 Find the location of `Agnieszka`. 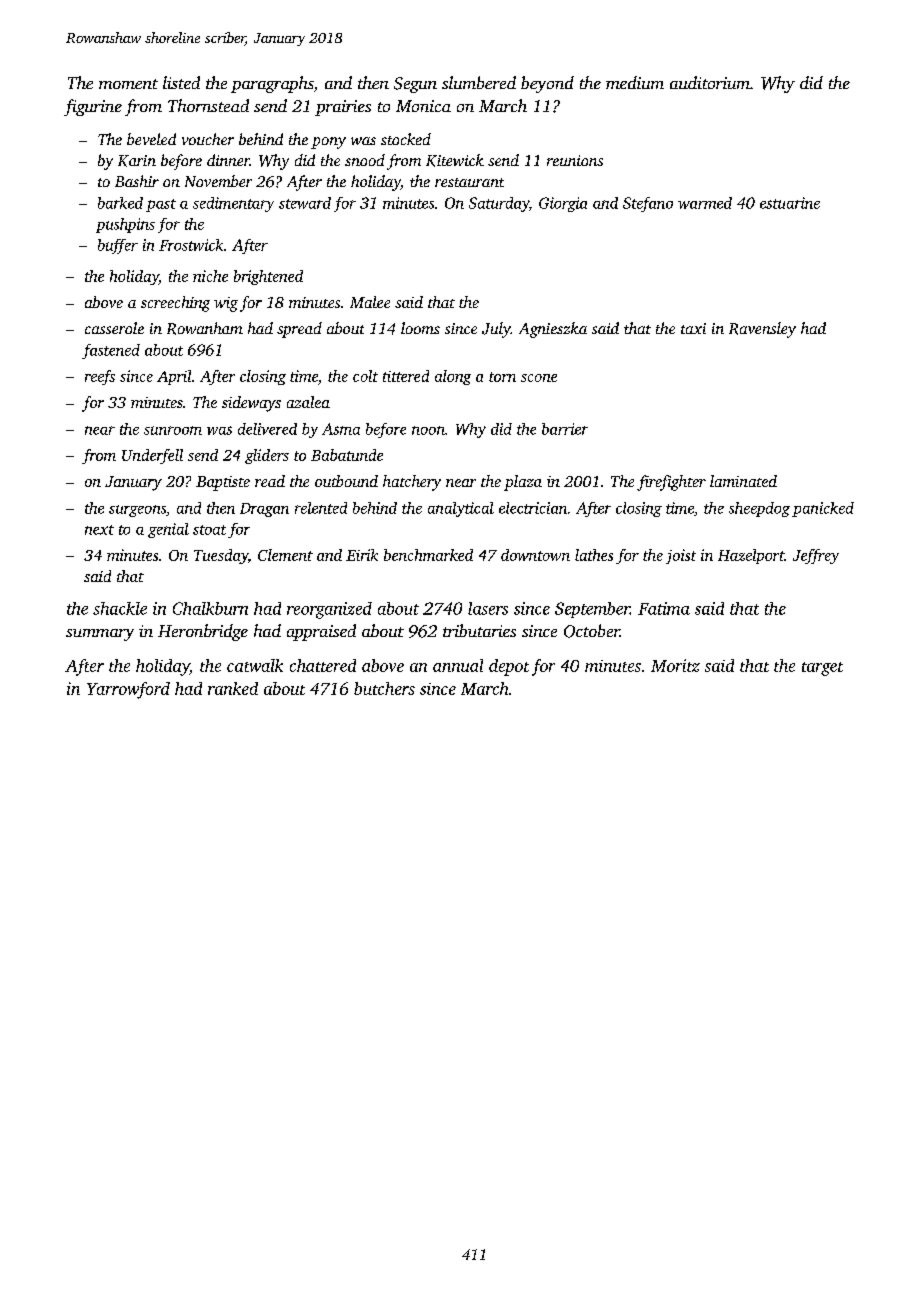

Agnieszka is located at coordinates (553, 330).
